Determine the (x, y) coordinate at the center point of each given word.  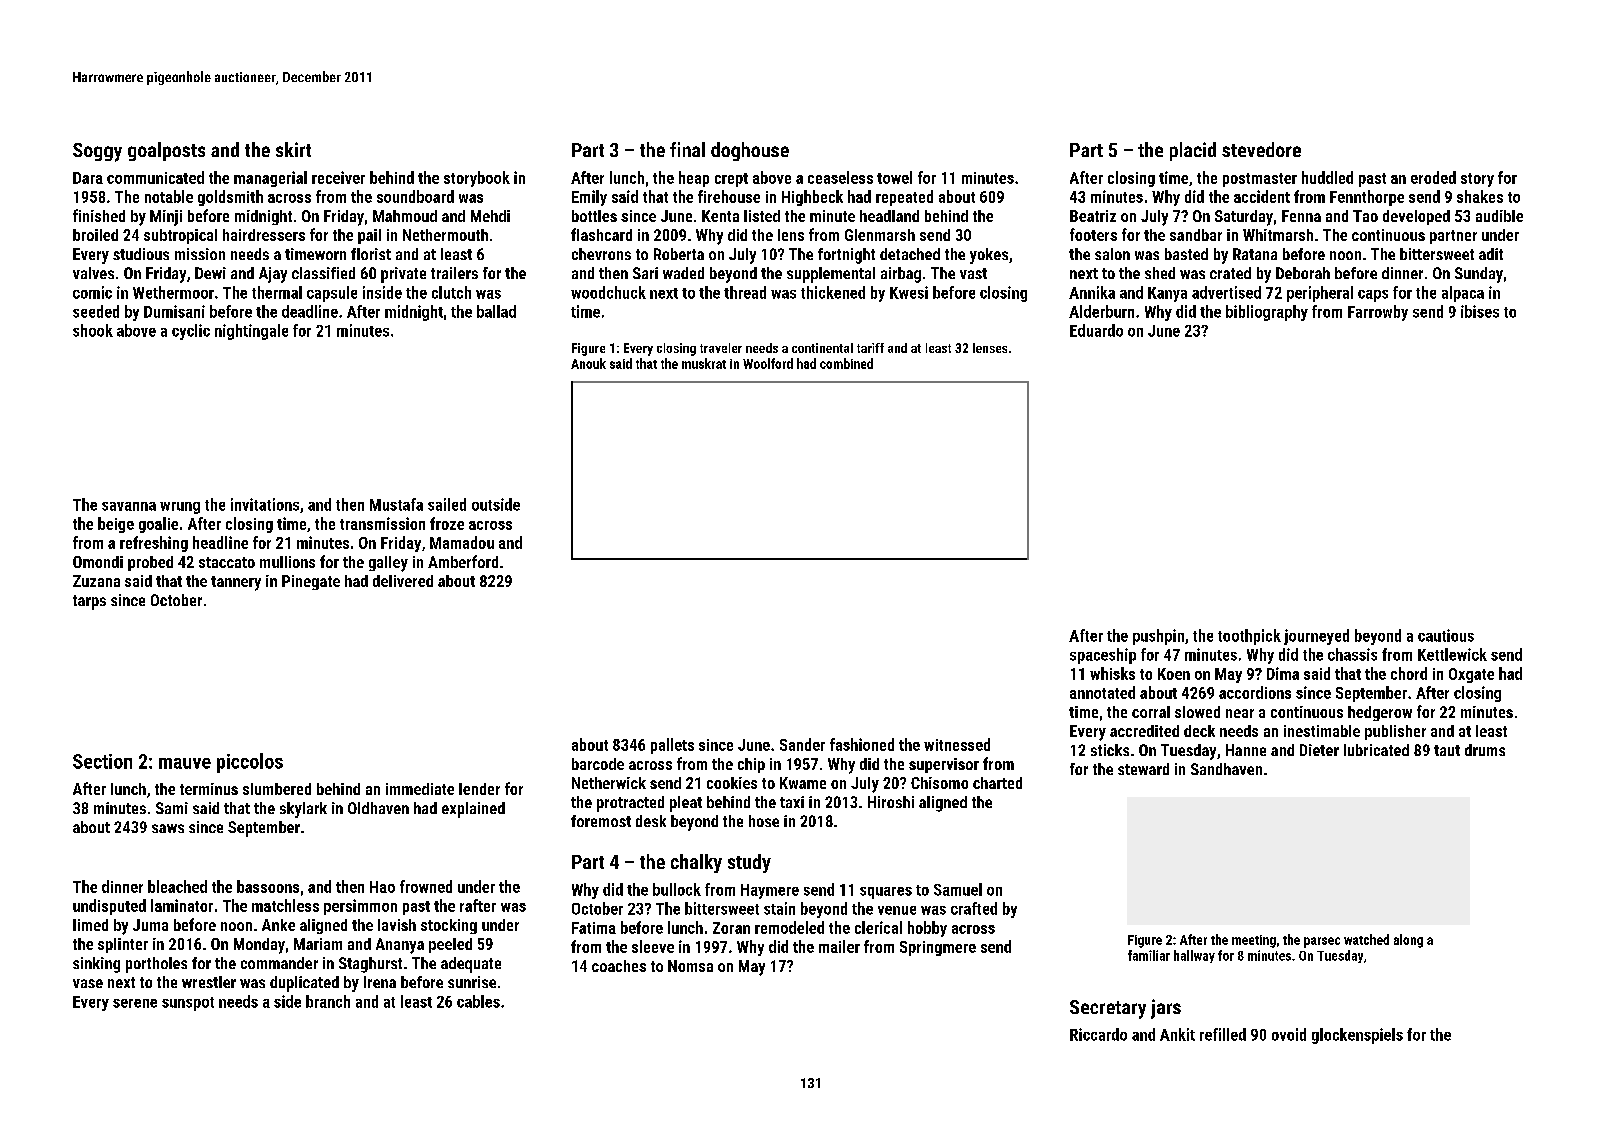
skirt (293, 149)
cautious (1446, 635)
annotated (1102, 692)
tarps (89, 602)
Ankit (1177, 1034)
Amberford (463, 561)
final (687, 149)
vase (88, 983)
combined (846, 363)
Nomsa (690, 966)
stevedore (1261, 149)
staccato (227, 562)
